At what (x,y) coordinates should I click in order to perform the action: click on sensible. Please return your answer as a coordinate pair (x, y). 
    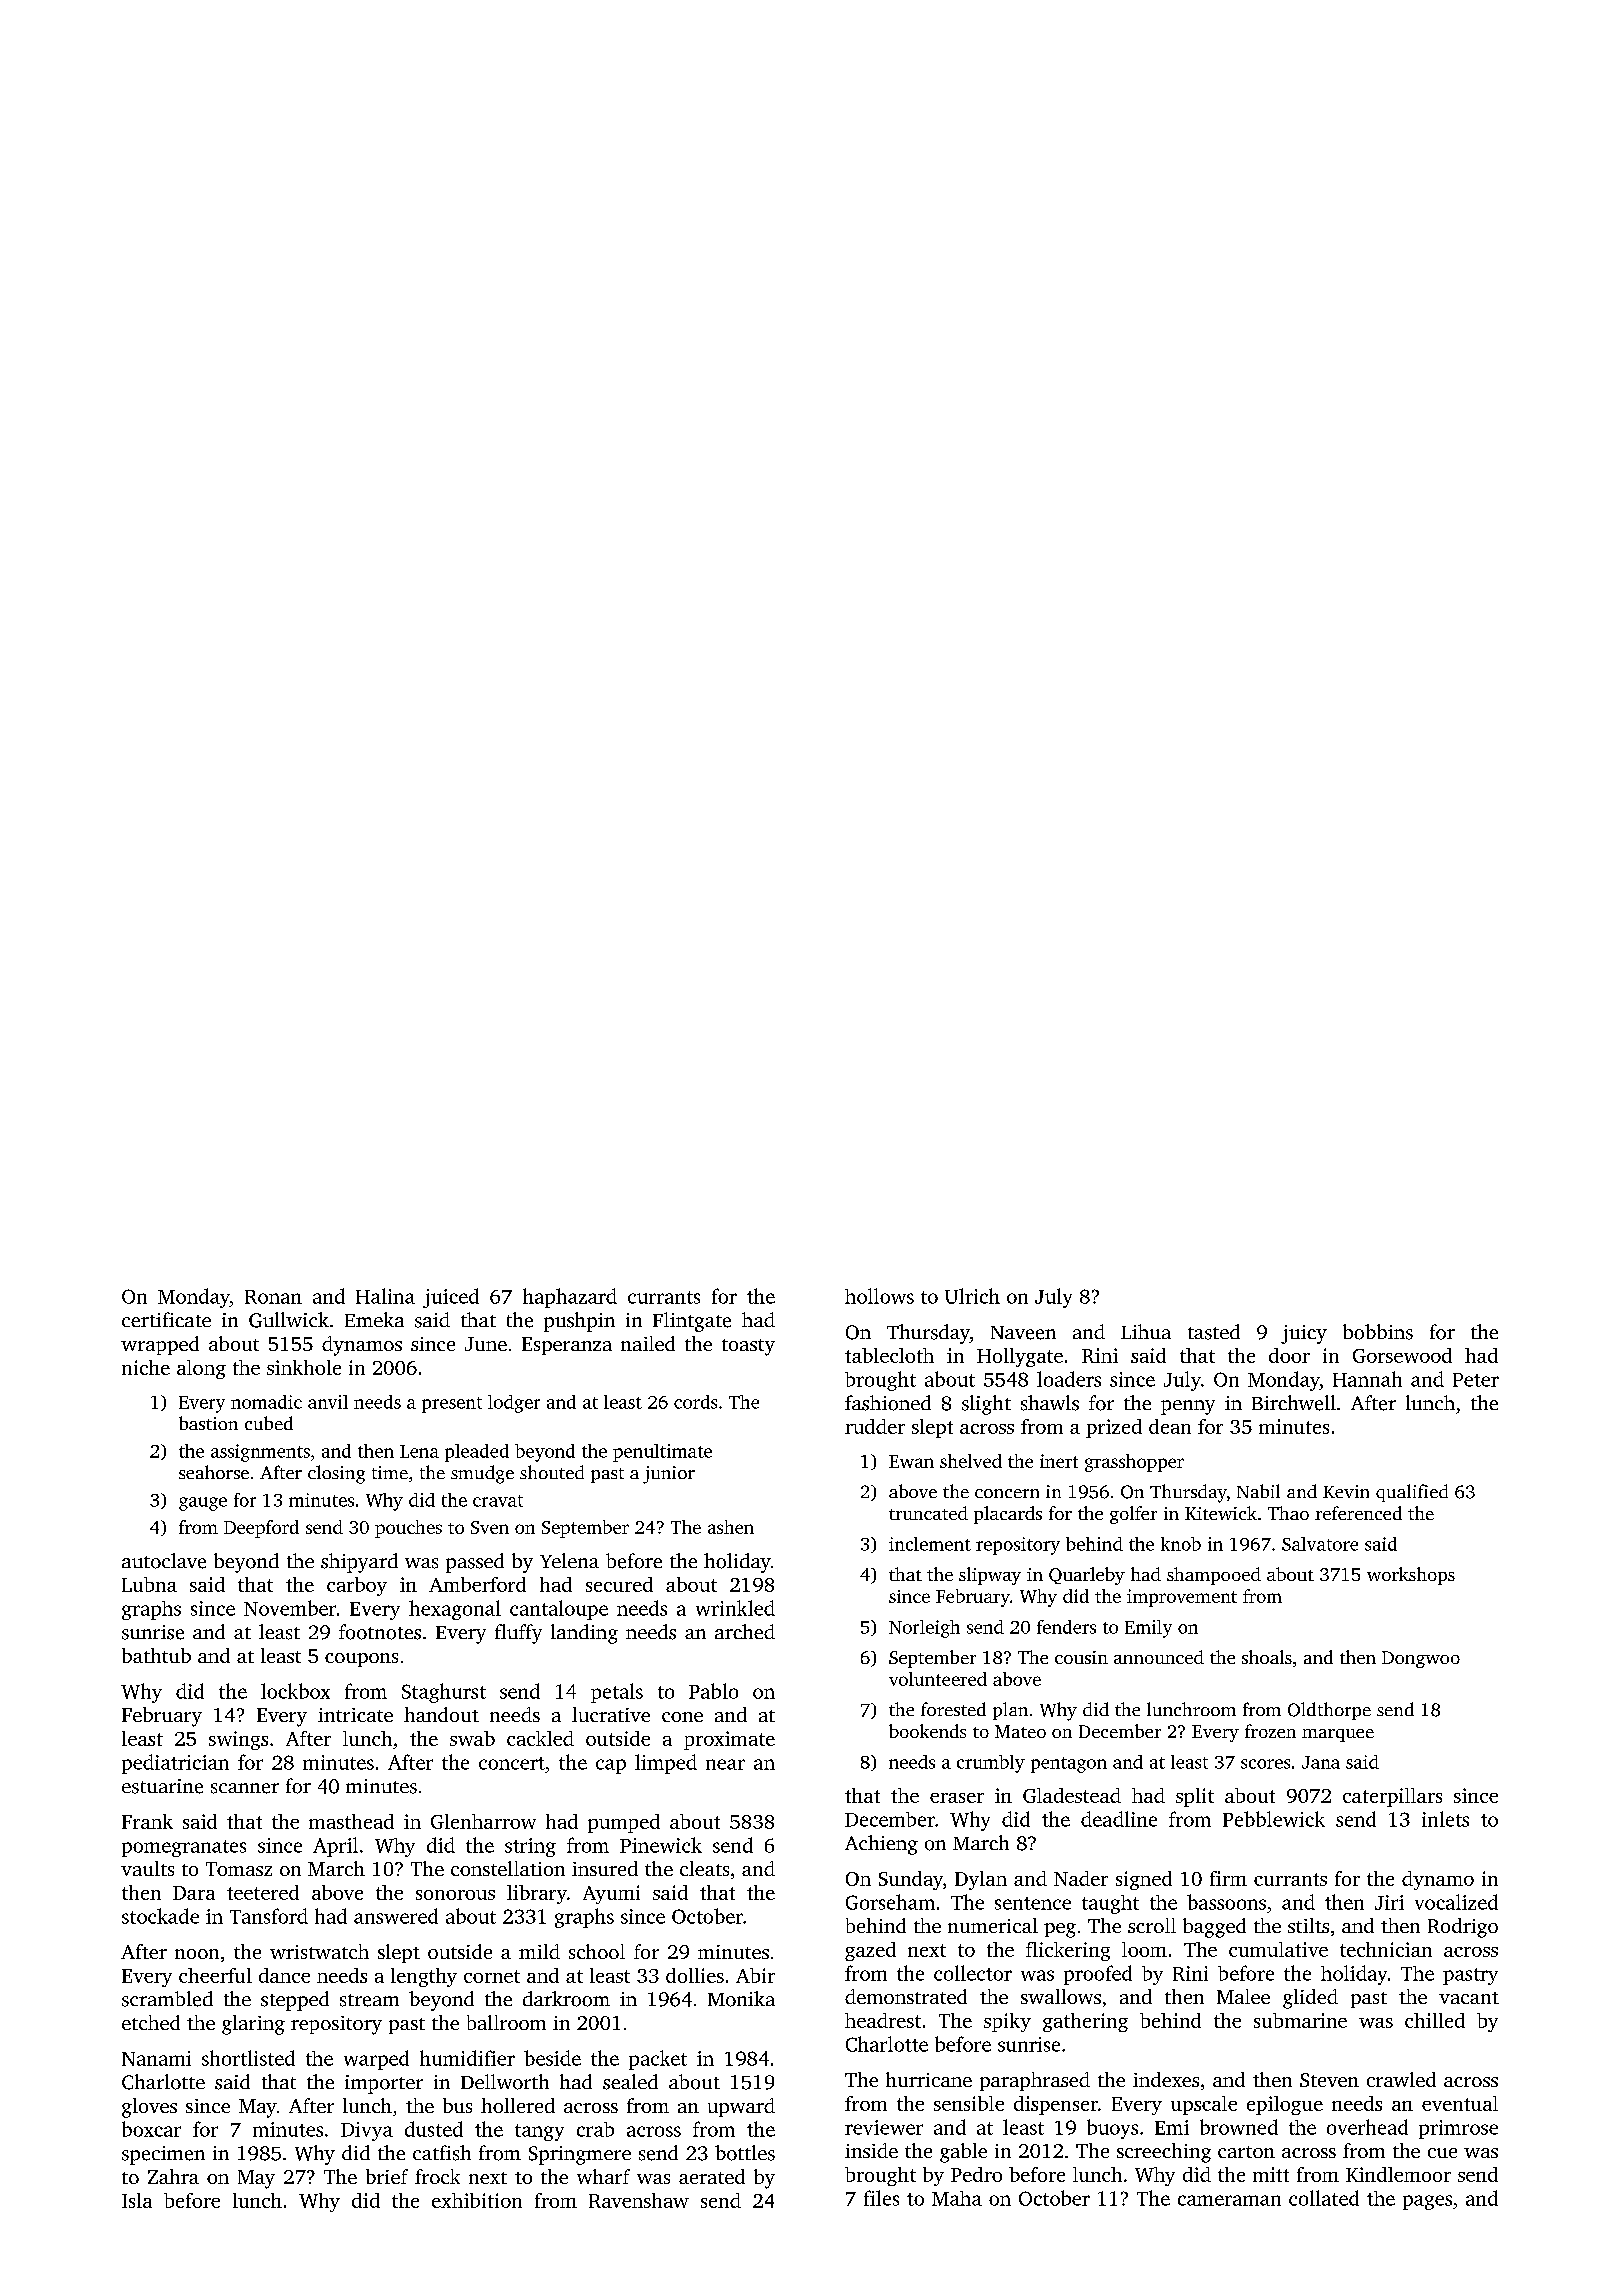
    Looking at the image, I should click on (969, 2103).
